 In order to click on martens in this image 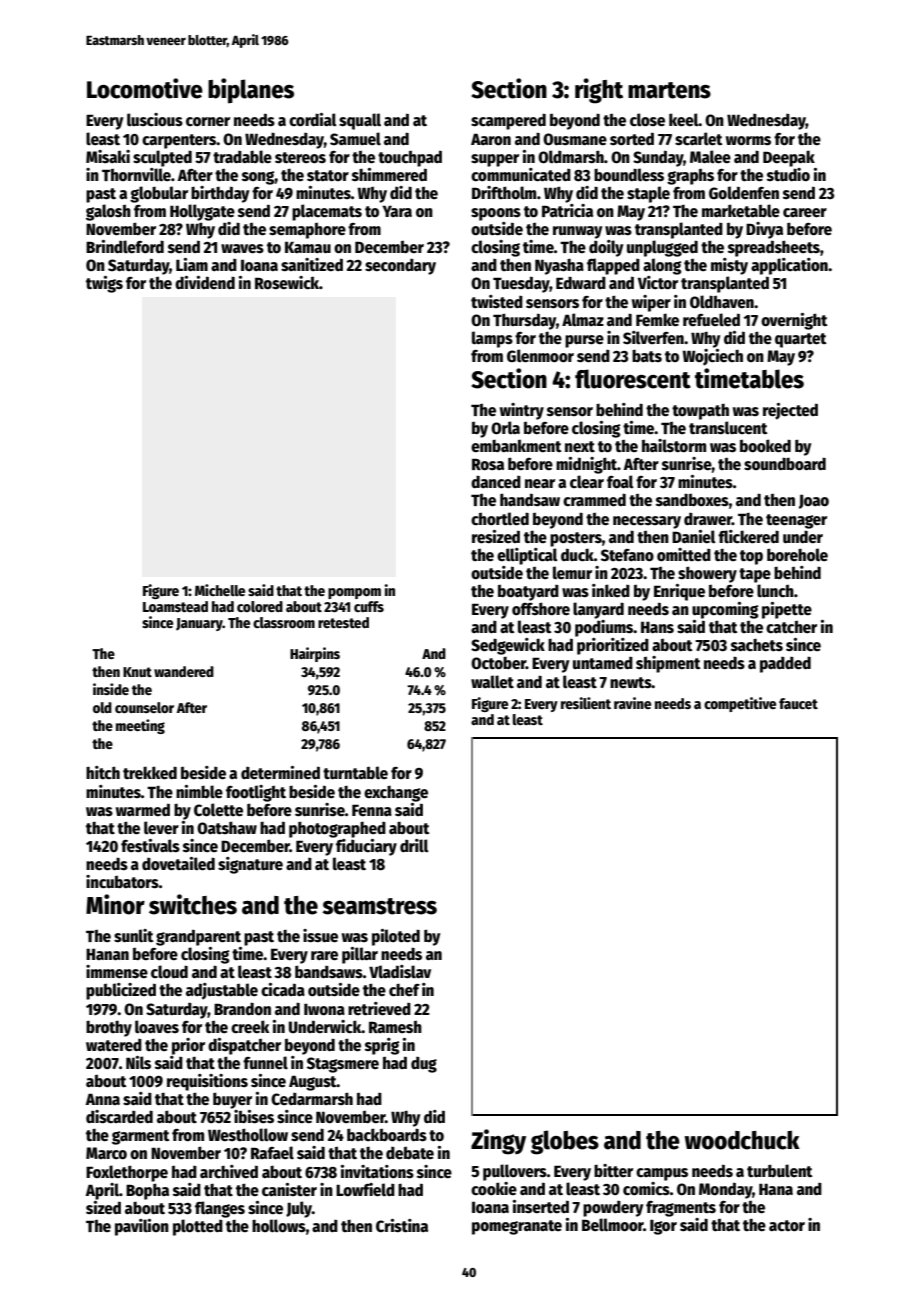, I will do `click(669, 90)`.
